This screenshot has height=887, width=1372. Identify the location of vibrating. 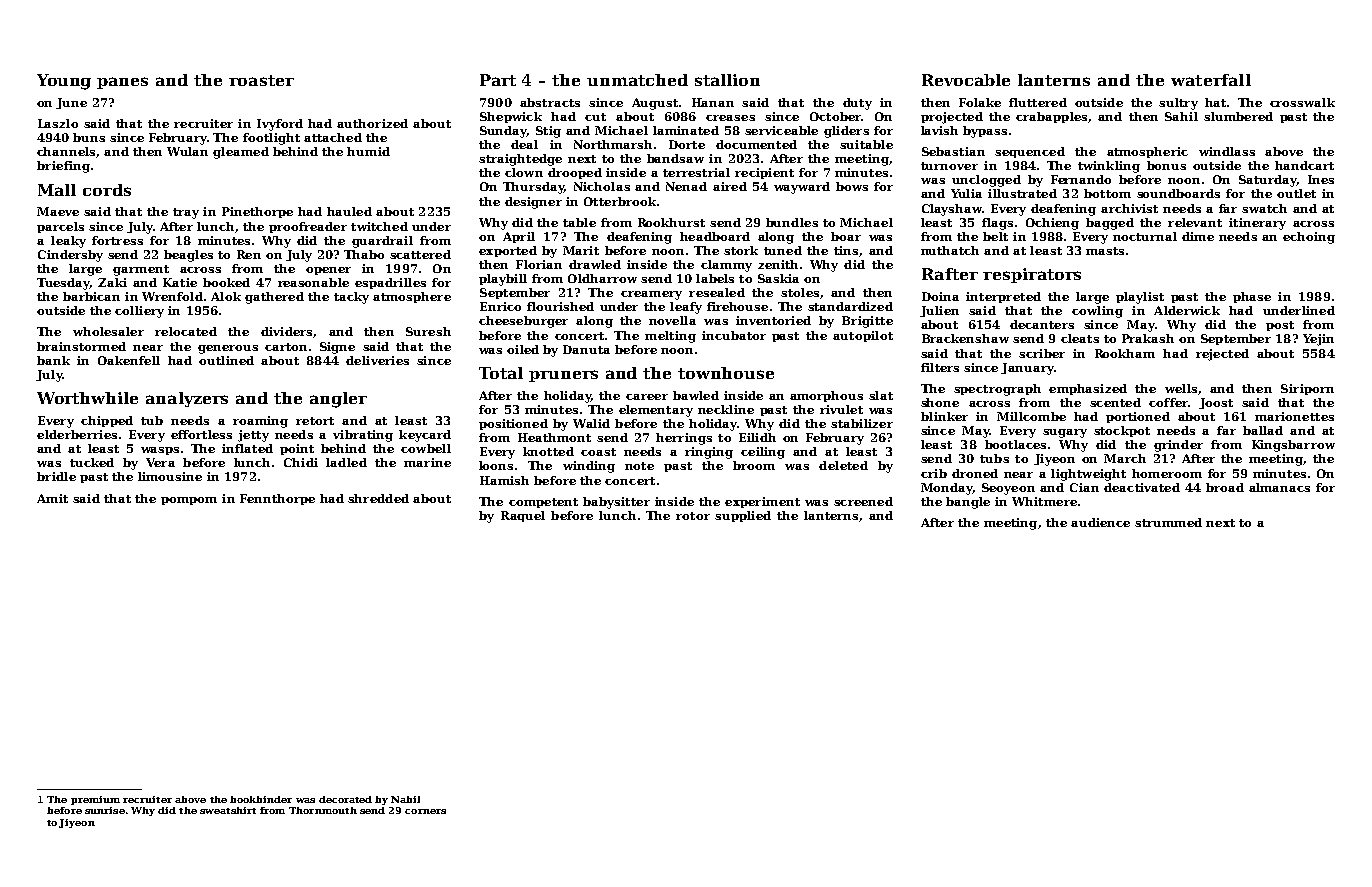
(363, 436).
